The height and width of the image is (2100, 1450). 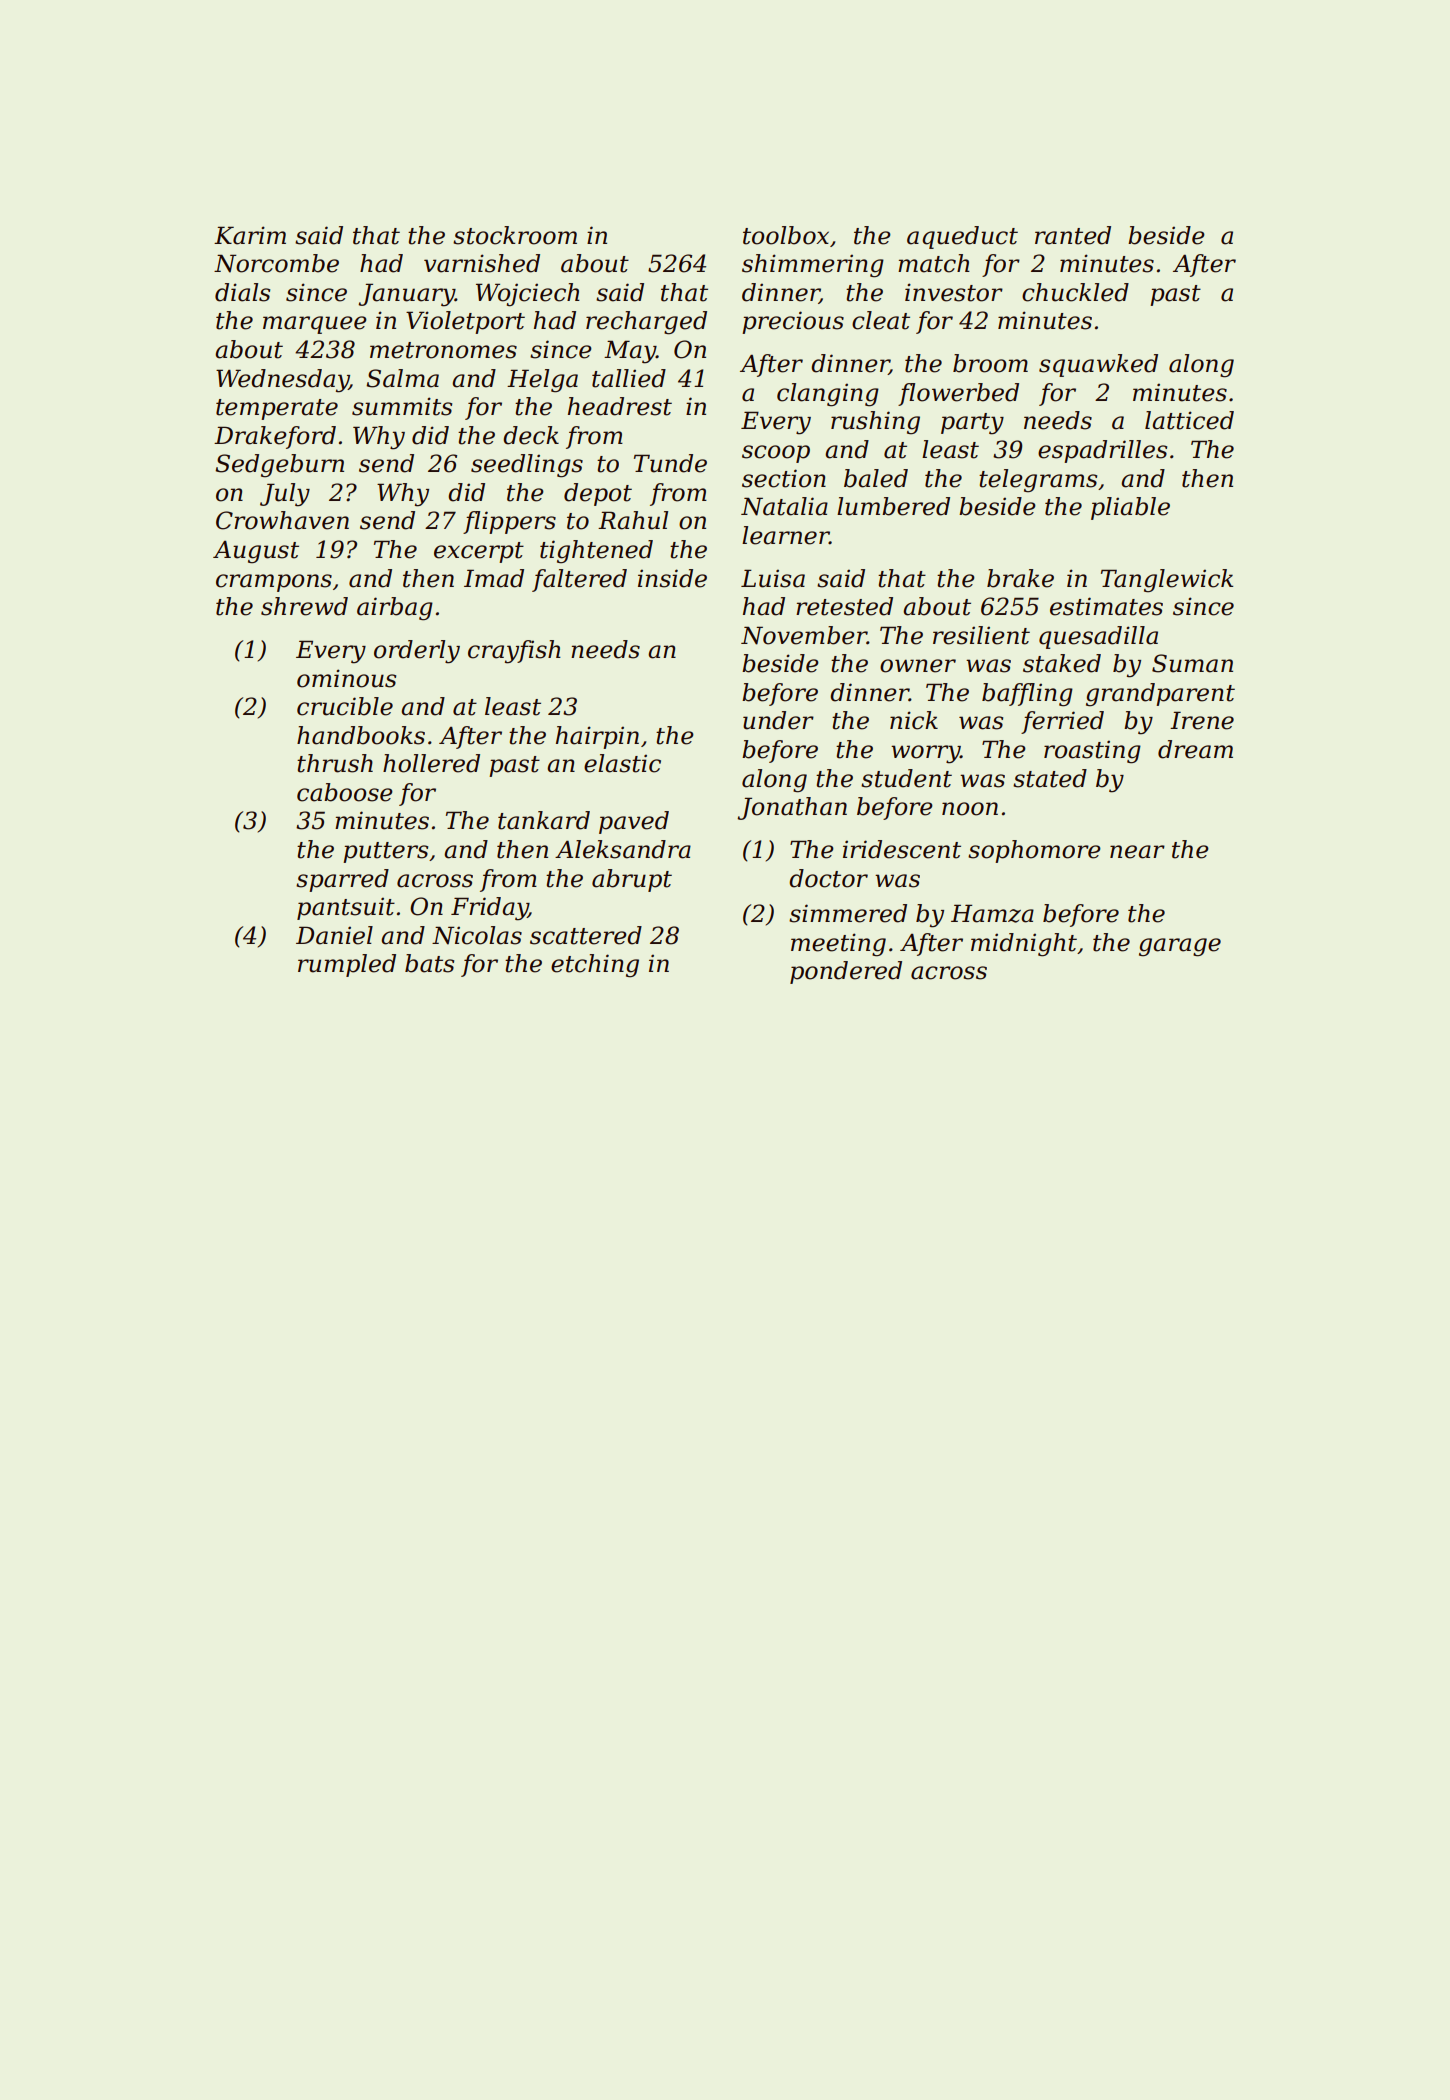 What do you see at coordinates (792, 808) in the image?
I see `Jonathan` at bounding box center [792, 808].
